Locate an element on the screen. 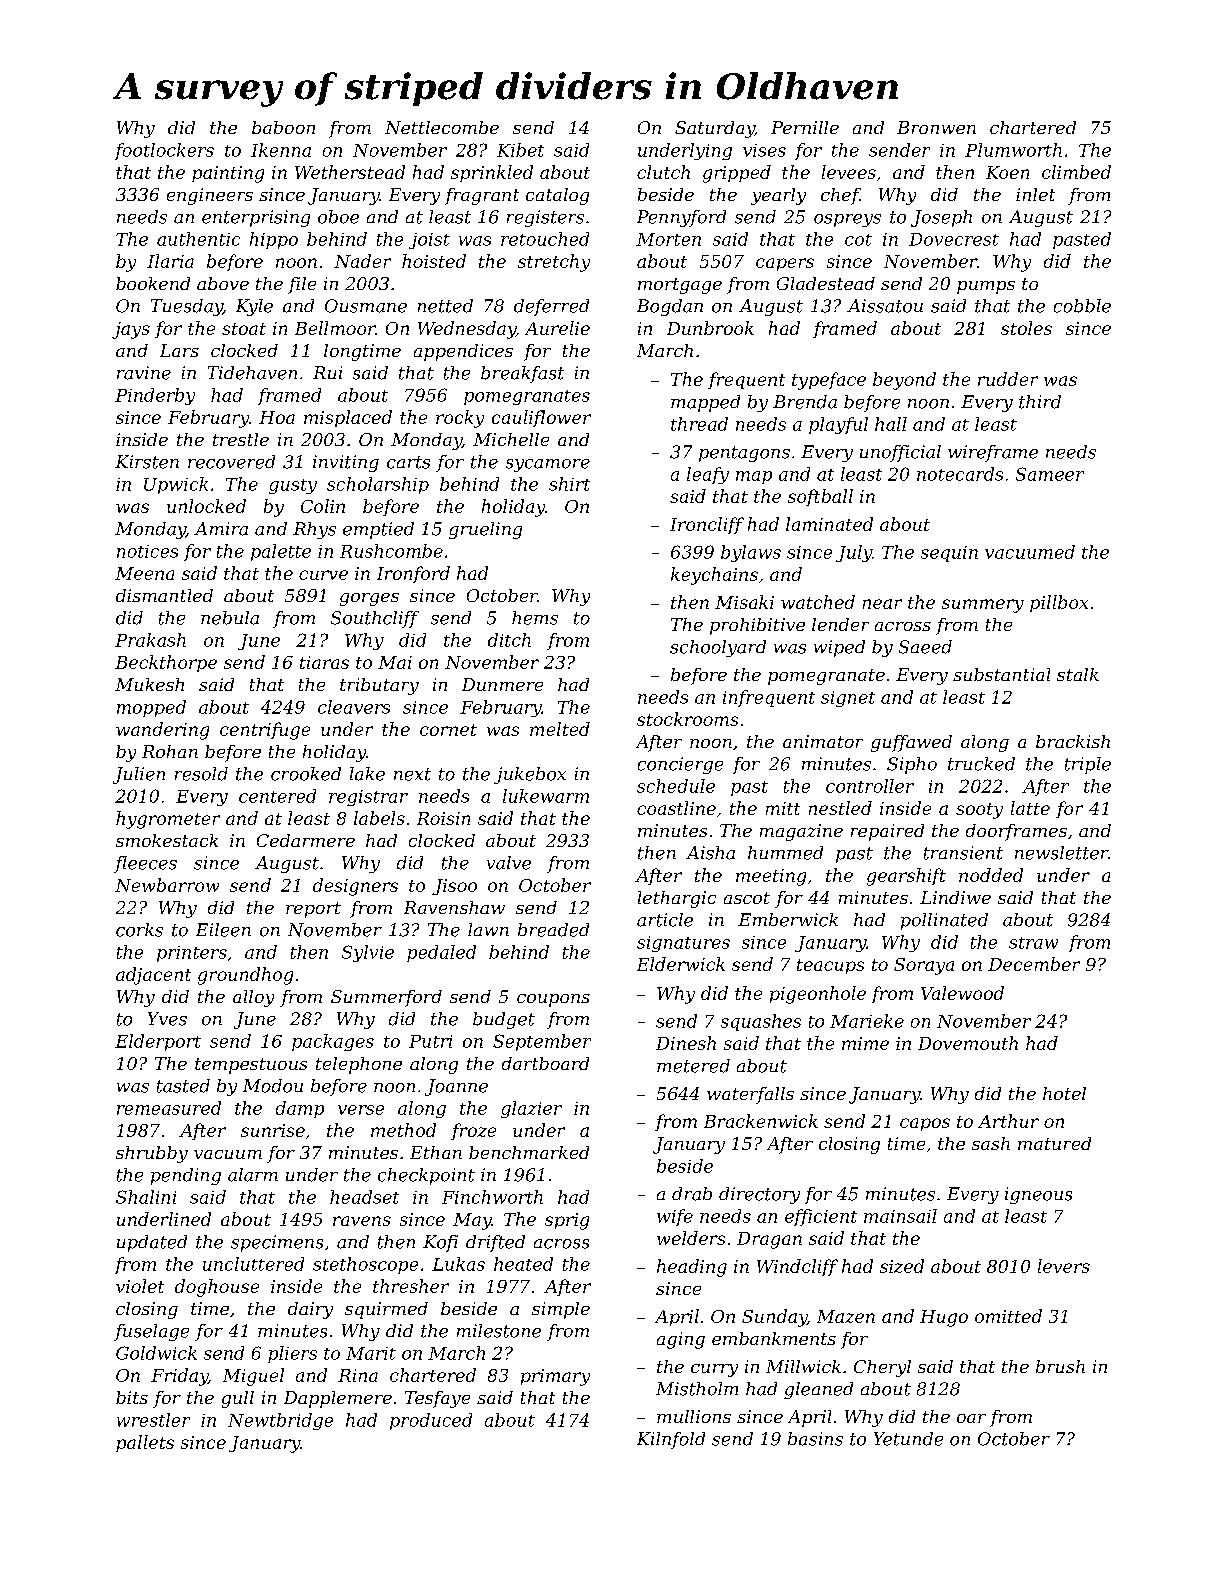  sequin is located at coordinates (949, 554).
